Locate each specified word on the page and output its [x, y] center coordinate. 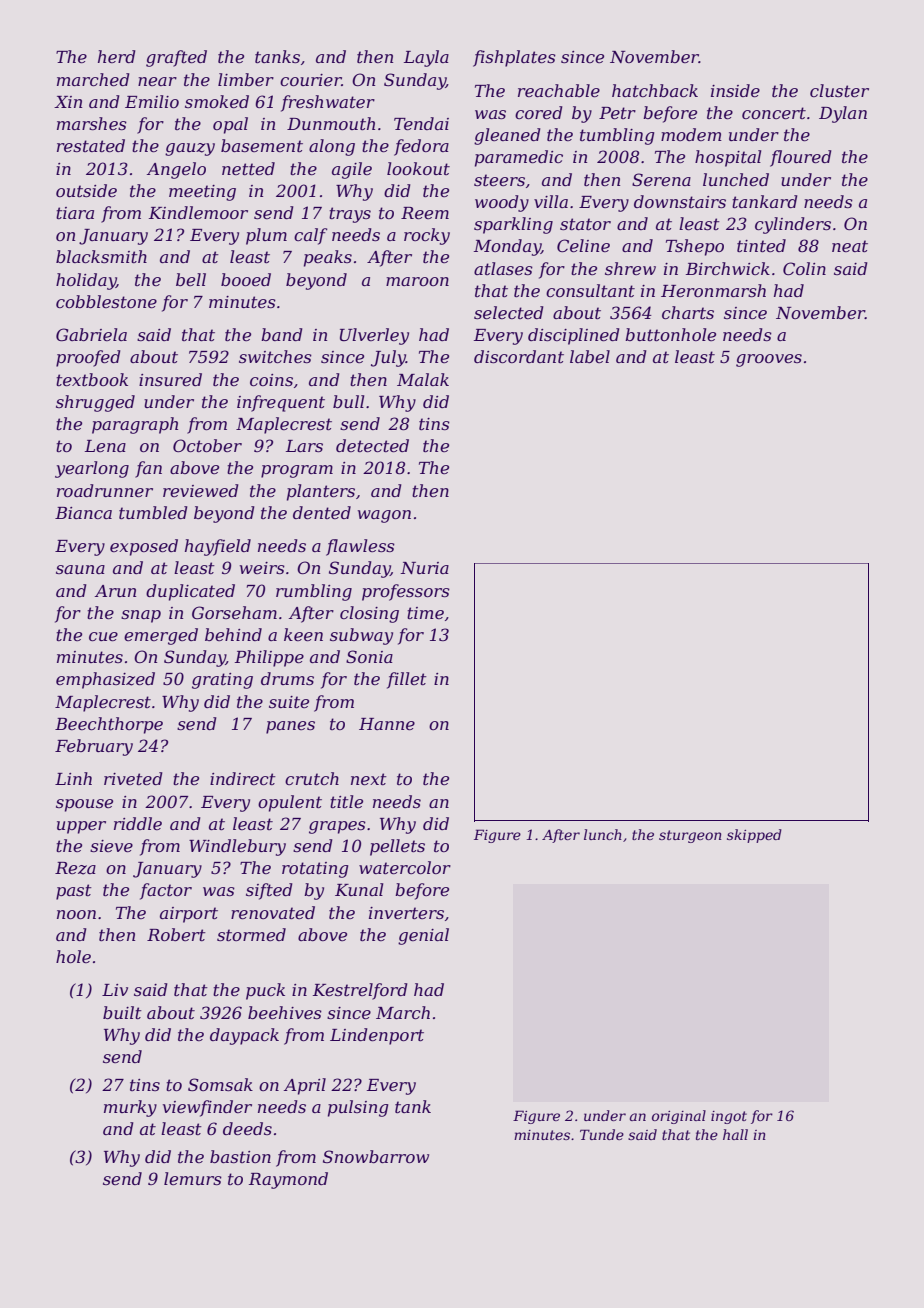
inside [735, 90]
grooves [769, 360]
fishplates [514, 58]
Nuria [424, 568]
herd [116, 56]
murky [130, 1108]
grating [222, 681]
